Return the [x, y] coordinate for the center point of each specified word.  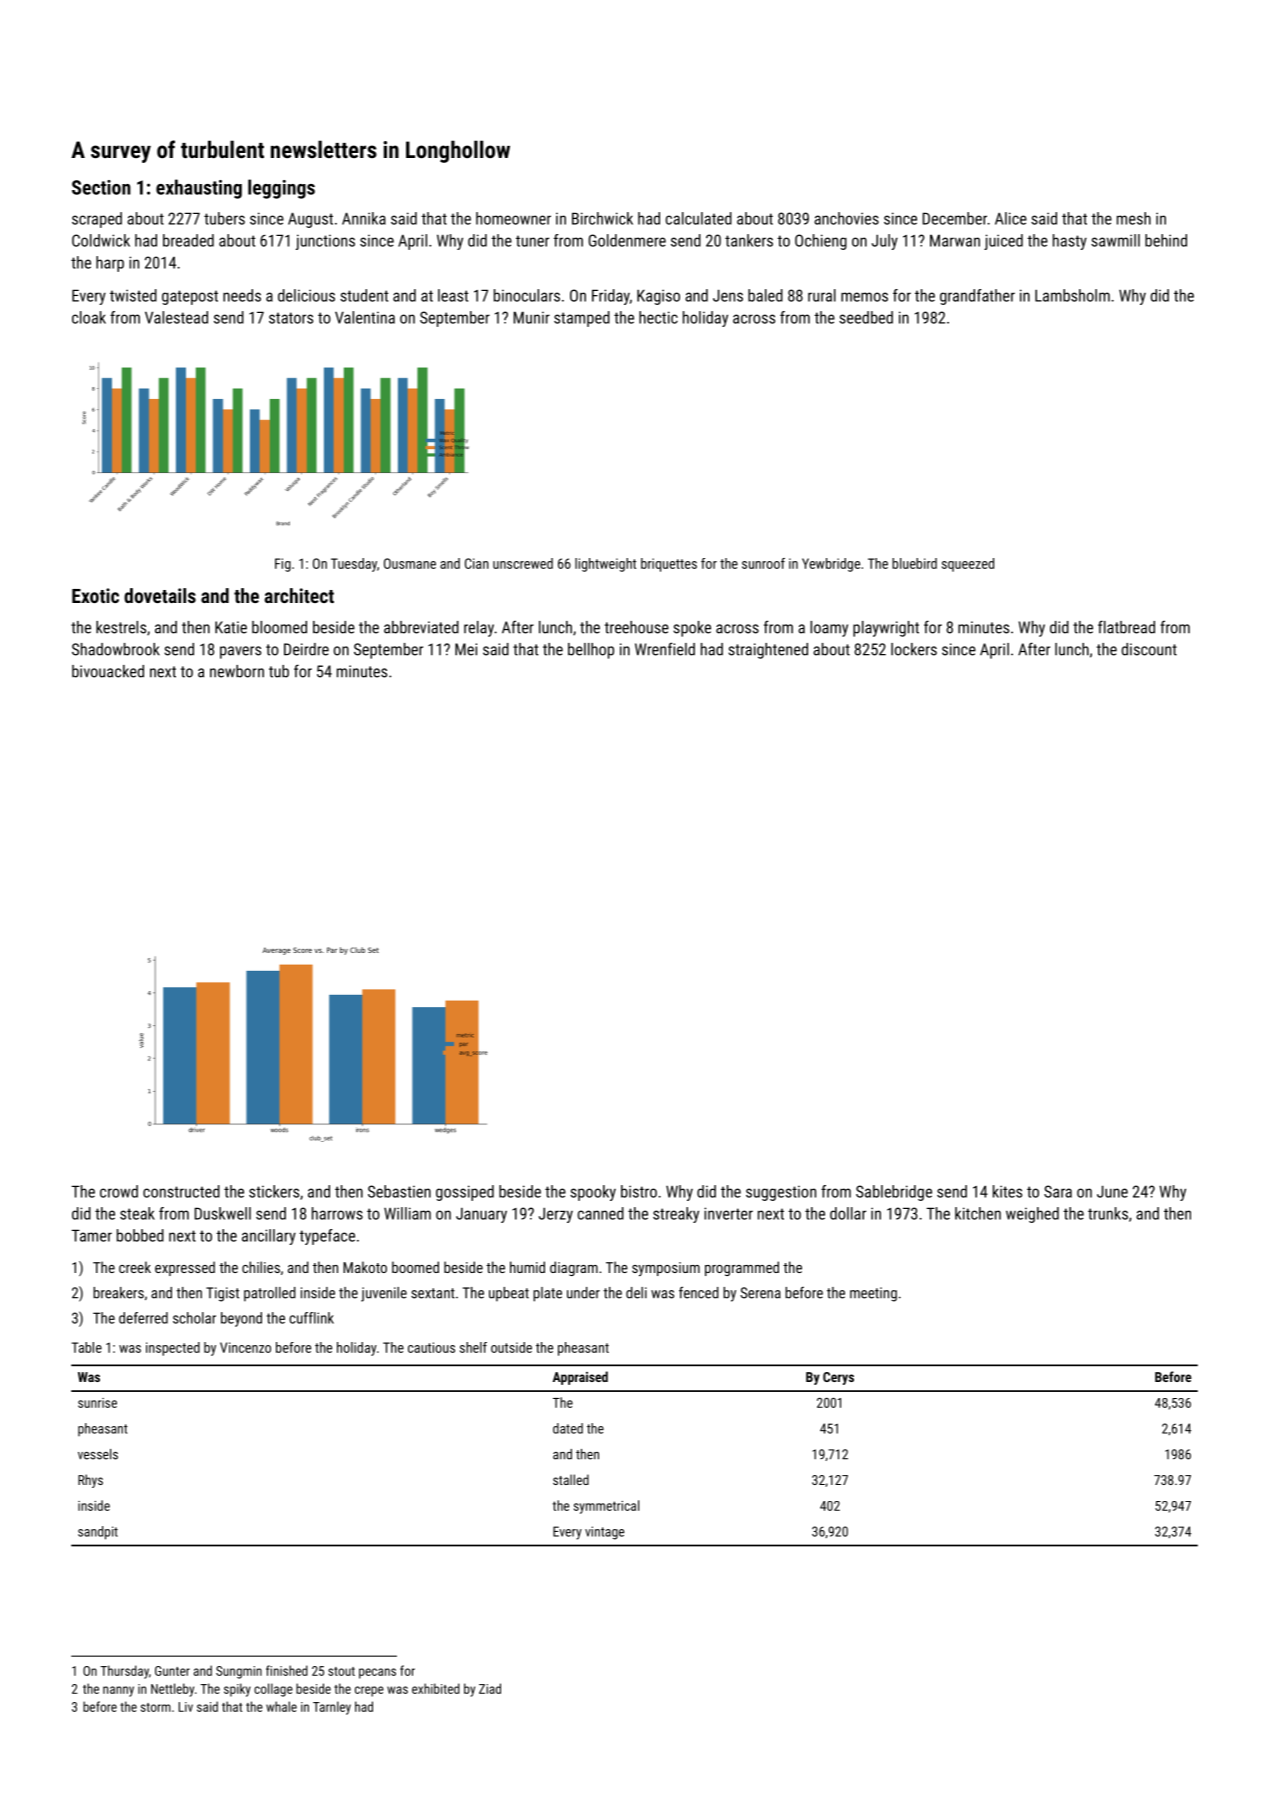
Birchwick [602, 218]
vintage [604, 1533]
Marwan [955, 241]
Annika [364, 218]
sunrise [97, 1403]
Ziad [490, 1688]
